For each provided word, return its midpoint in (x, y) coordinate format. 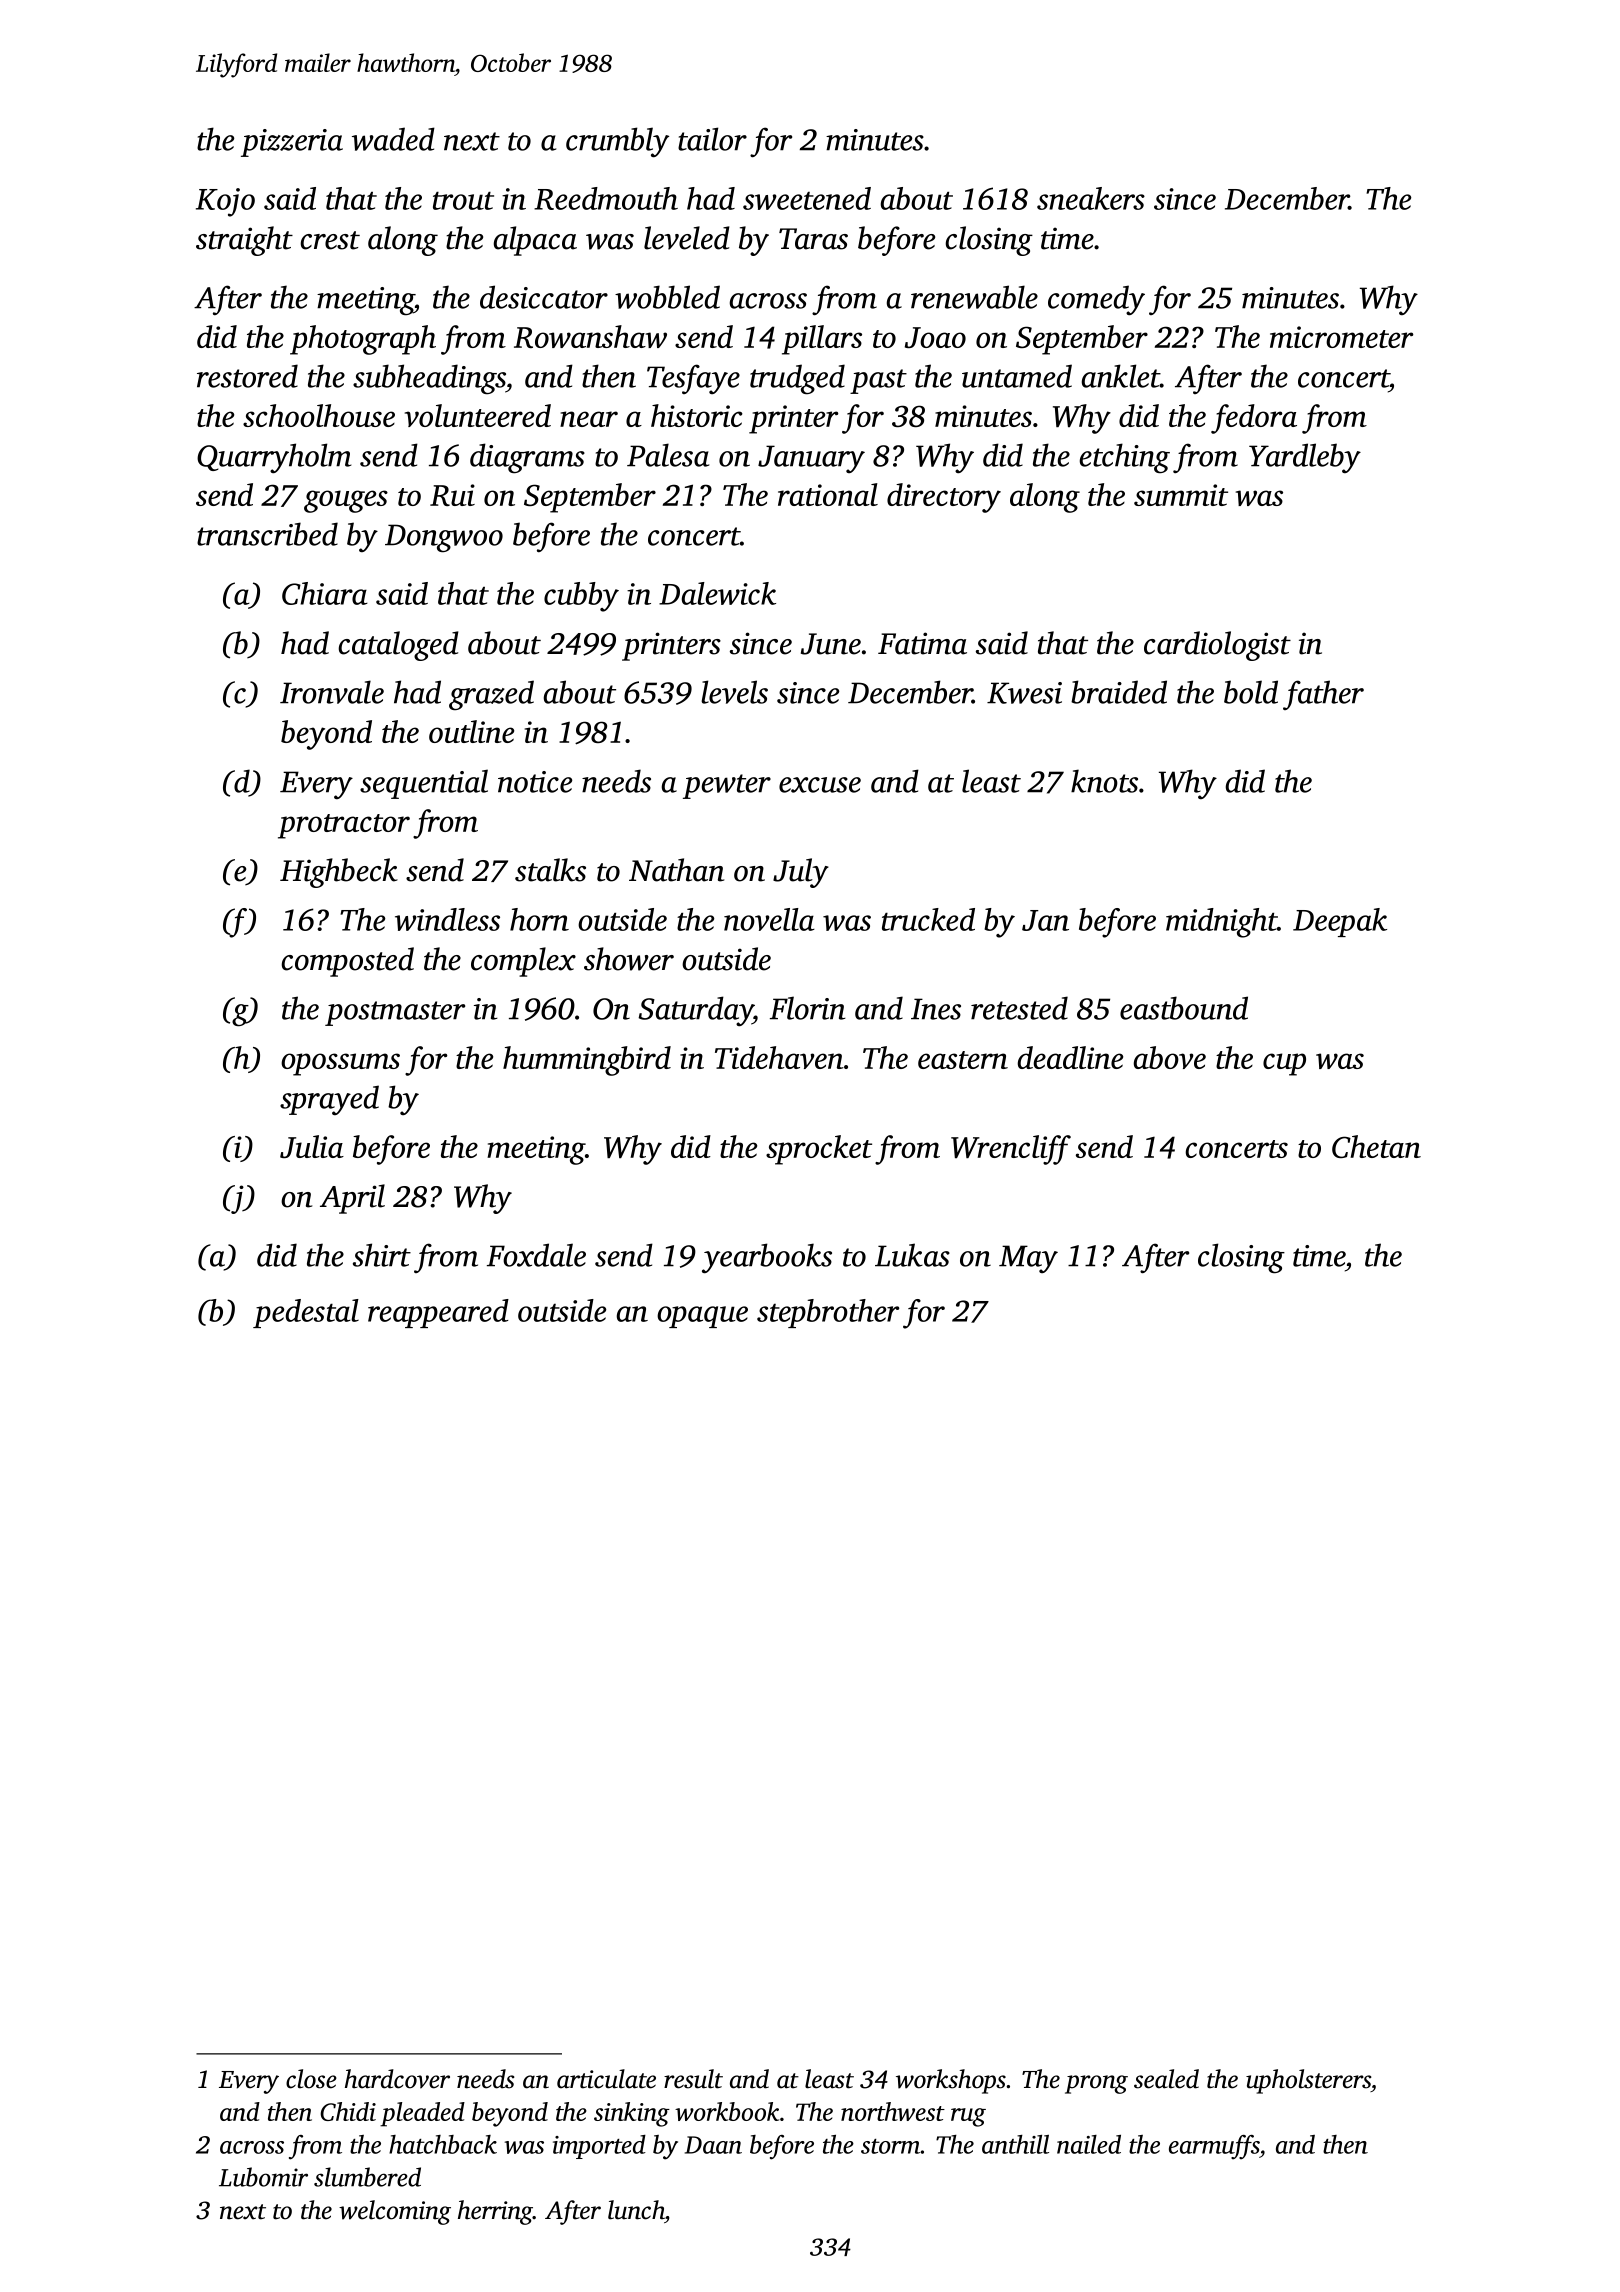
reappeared (438, 1313)
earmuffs (1214, 2147)
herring (495, 2212)
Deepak (1340, 922)
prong (1096, 2084)
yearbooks (767, 1258)
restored (247, 376)
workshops (951, 2081)
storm (891, 2146)
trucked (928, 919)
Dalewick (717, 593)
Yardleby (1305, 458)
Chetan (1376, 1146)
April (352, 1199)
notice (535, 782)
